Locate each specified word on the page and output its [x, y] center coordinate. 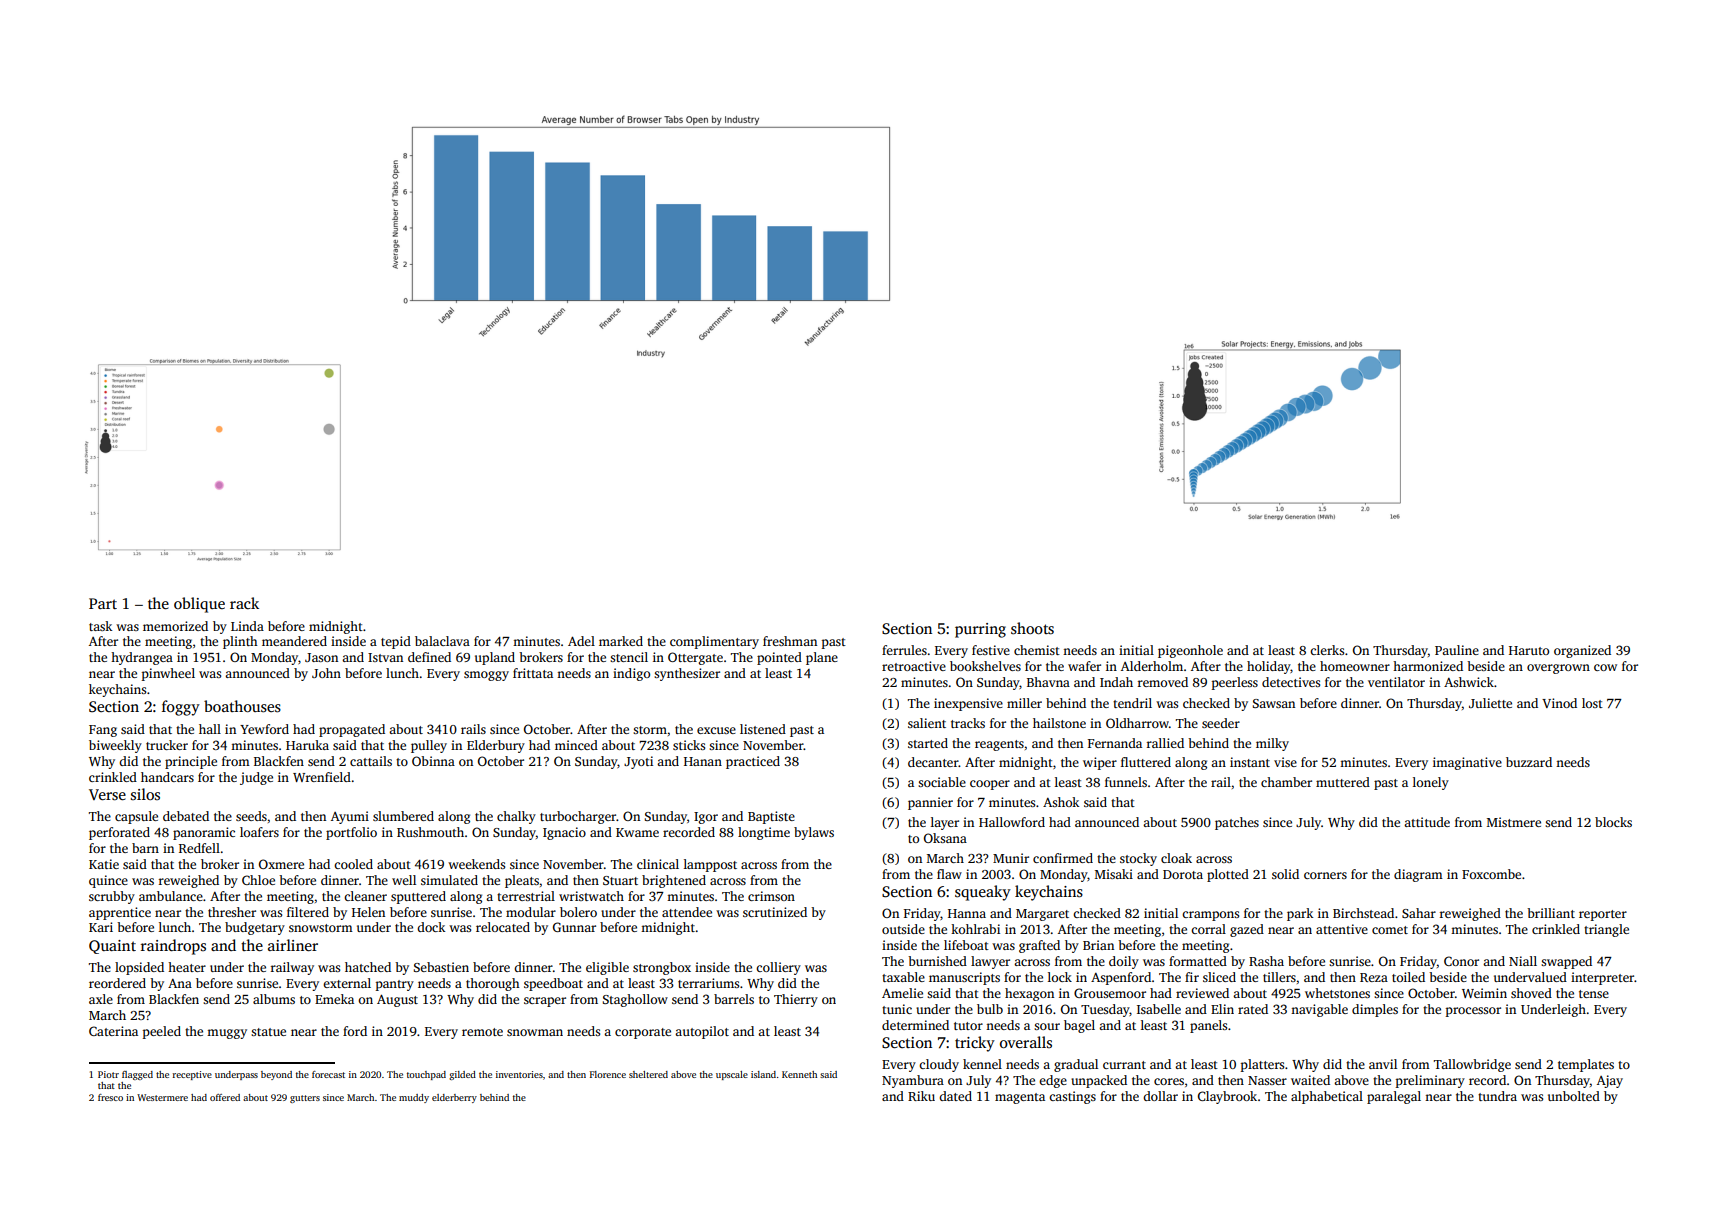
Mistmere [1514, 822]
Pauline [1457, 650]
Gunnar [574, 927]
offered [225, 1097]
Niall [1523, 961]
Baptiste [771, 817]
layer [945, 823]
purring [980, 630]
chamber [1286, 782]
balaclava [442, 641]
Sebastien [441, 967]
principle [191, 762]
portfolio [351, 833]
